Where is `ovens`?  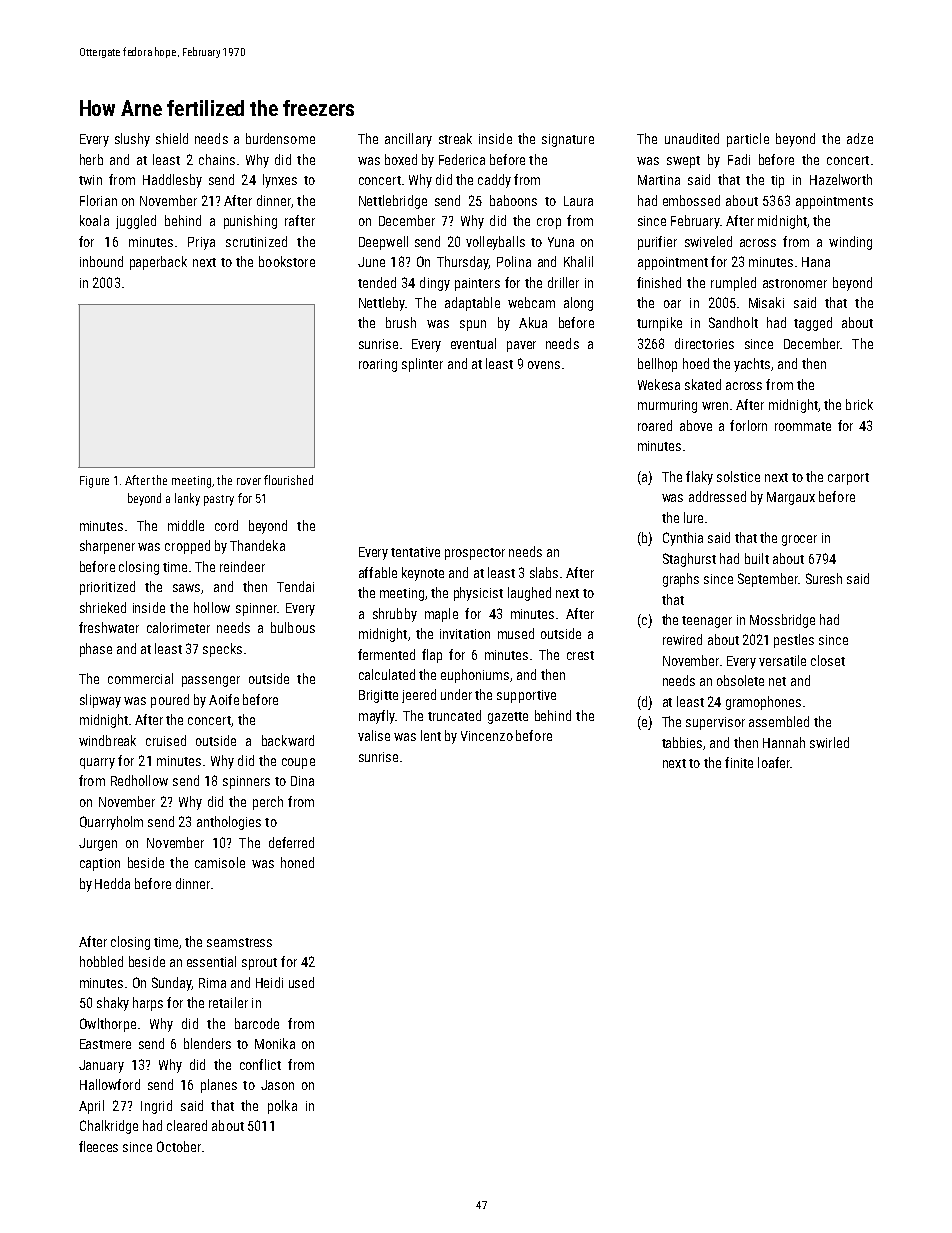 ovens is located at coordinates (544, 365).
